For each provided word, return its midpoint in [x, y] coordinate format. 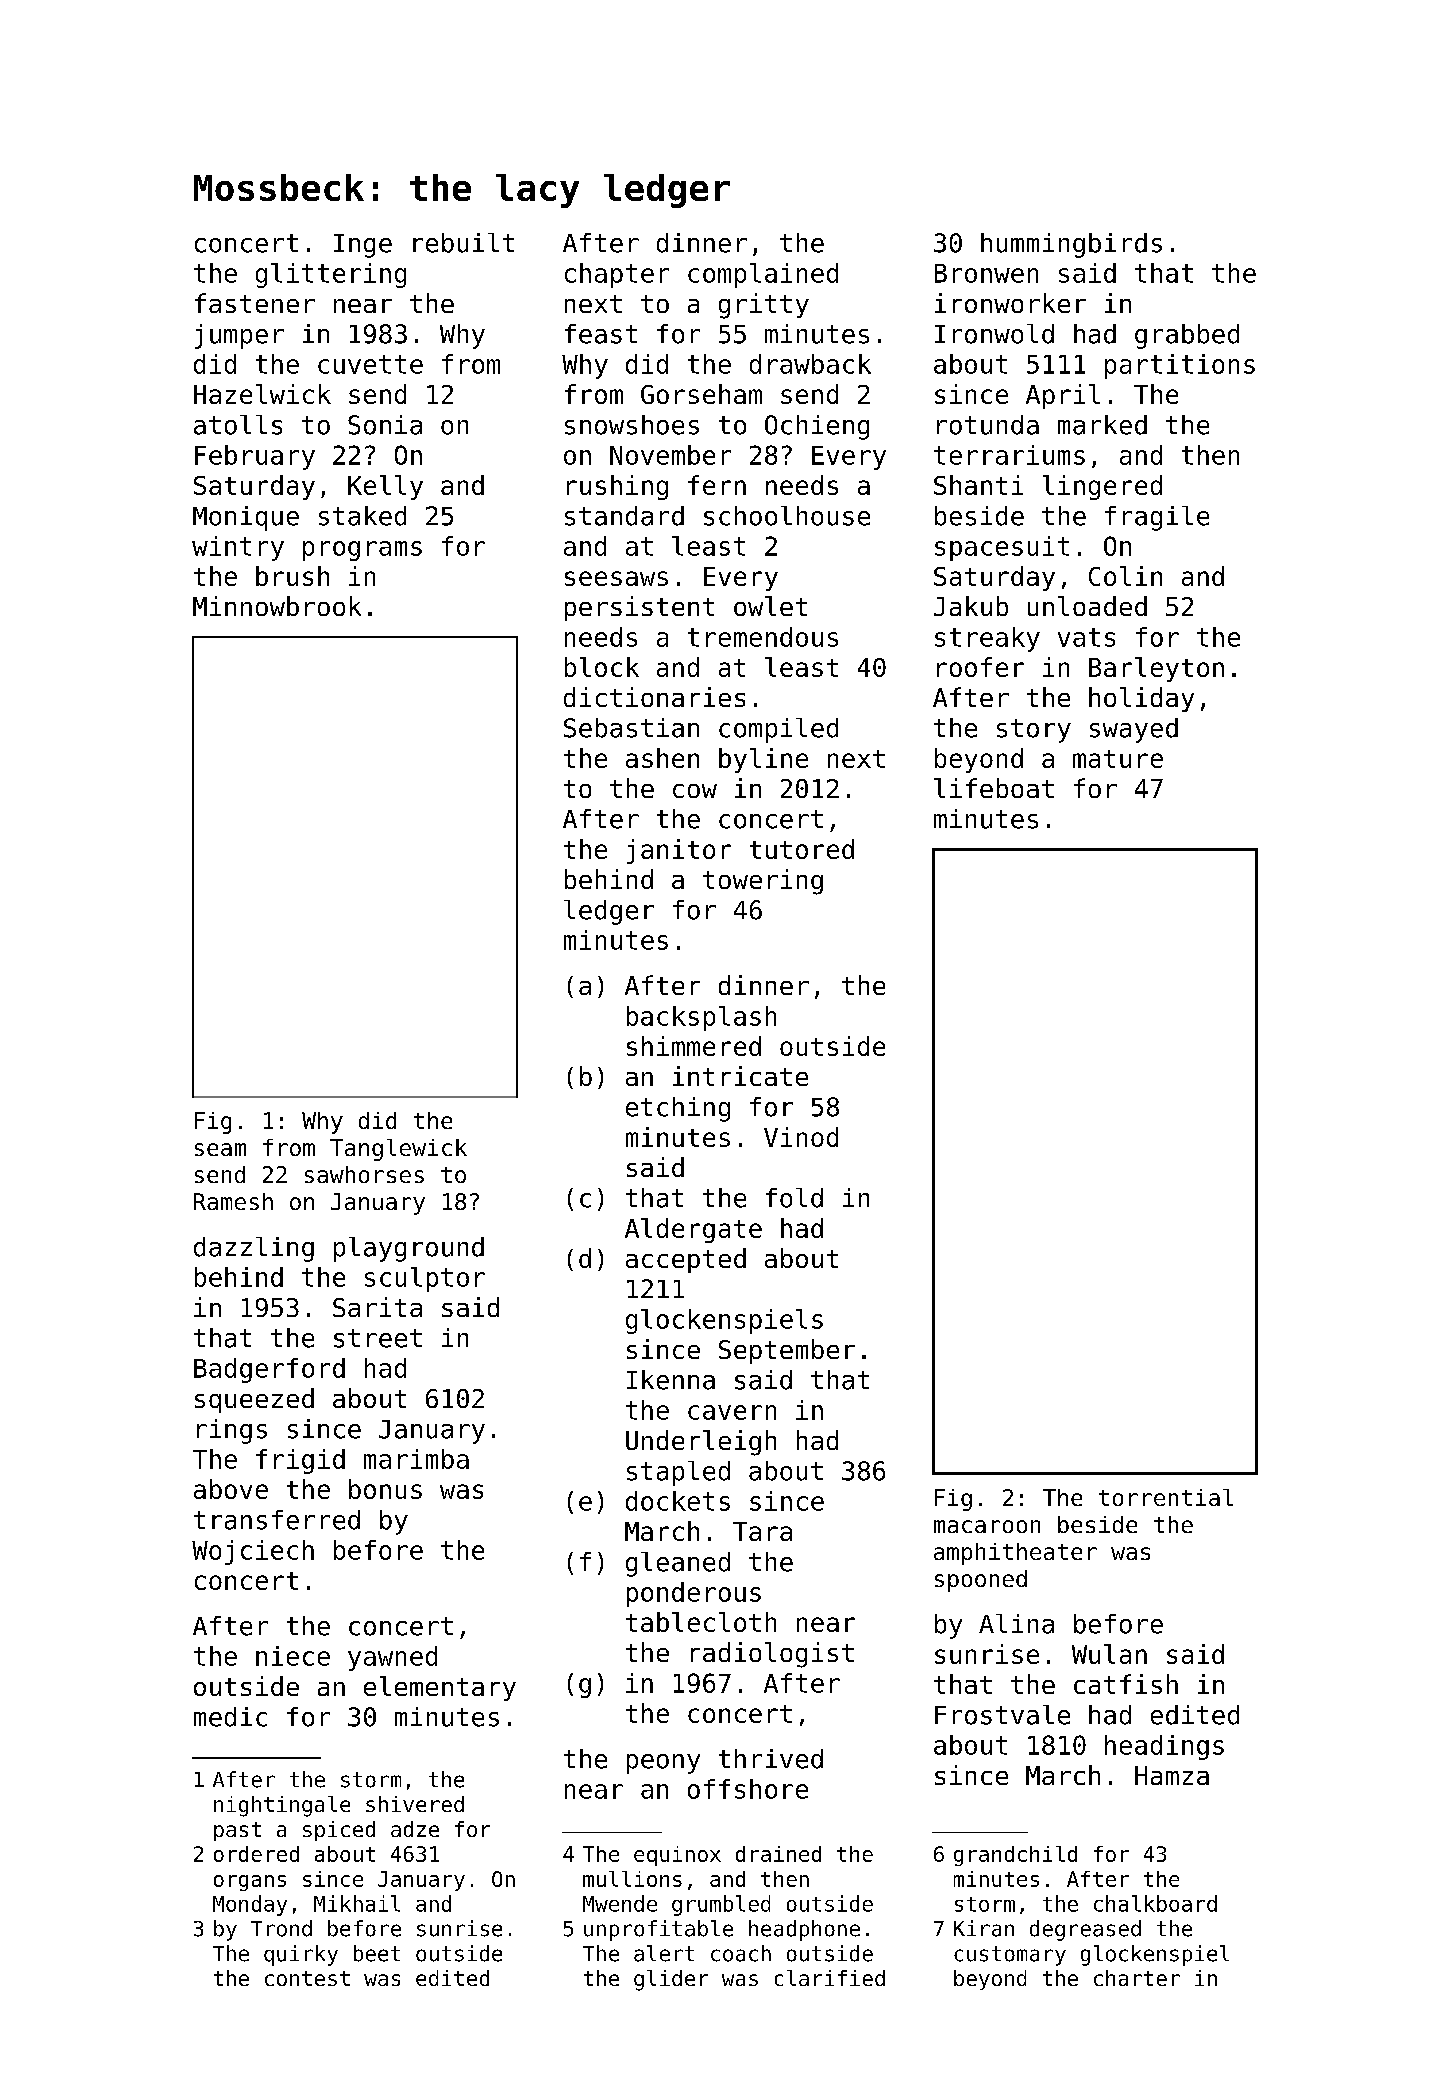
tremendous [763, 637]
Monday [250, 1905]
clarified [830, 1978]
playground [409, 1249]
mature [1118, 759]
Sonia [385, 425]
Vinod [801, 1137]
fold [794, 1198]
